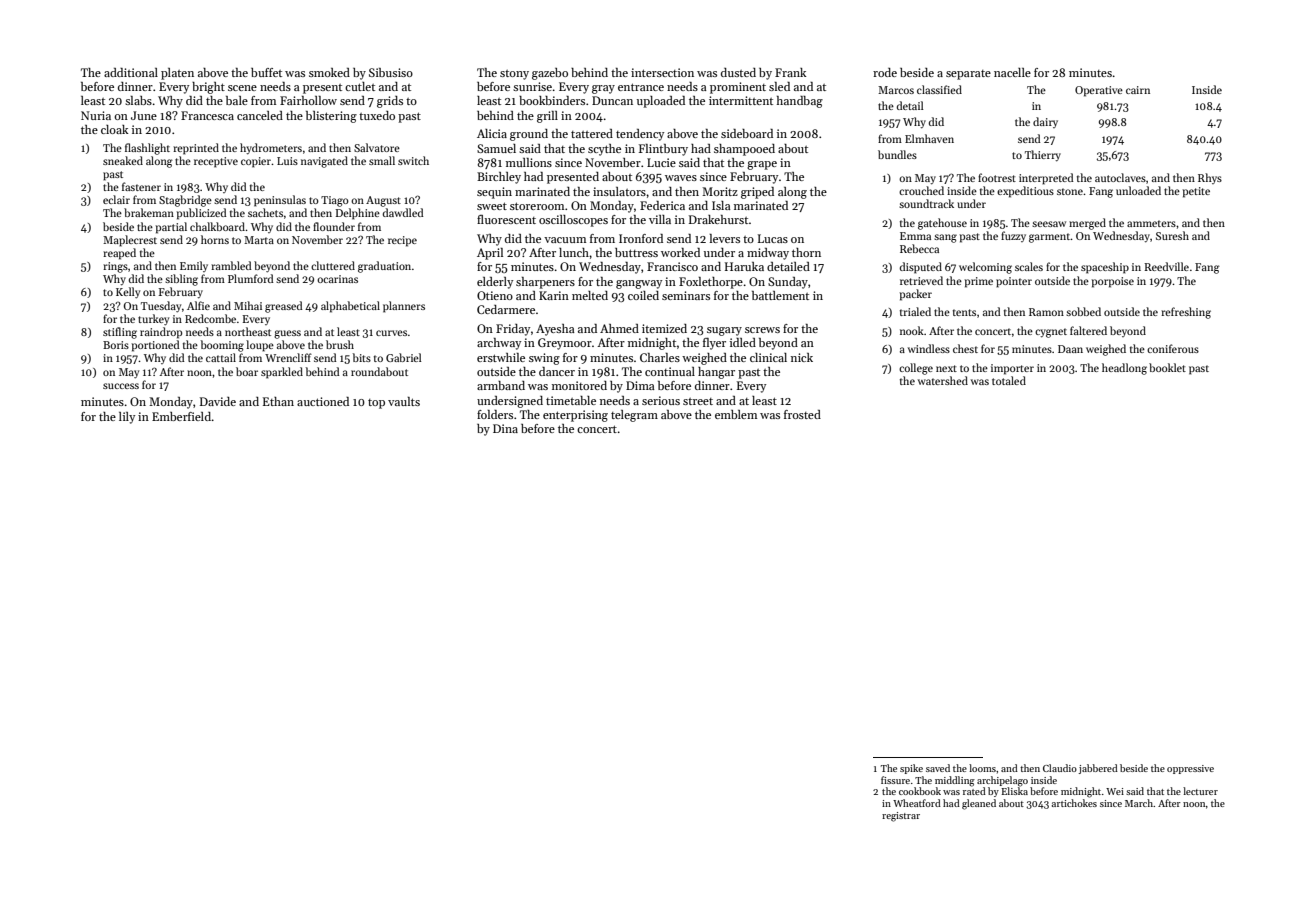 Image resolution: width=1308 pixels, height=924 pixels. What do you see at coordinates (96, 115) in the image?
I see `Nuria` at bounding box center [96, 115].
